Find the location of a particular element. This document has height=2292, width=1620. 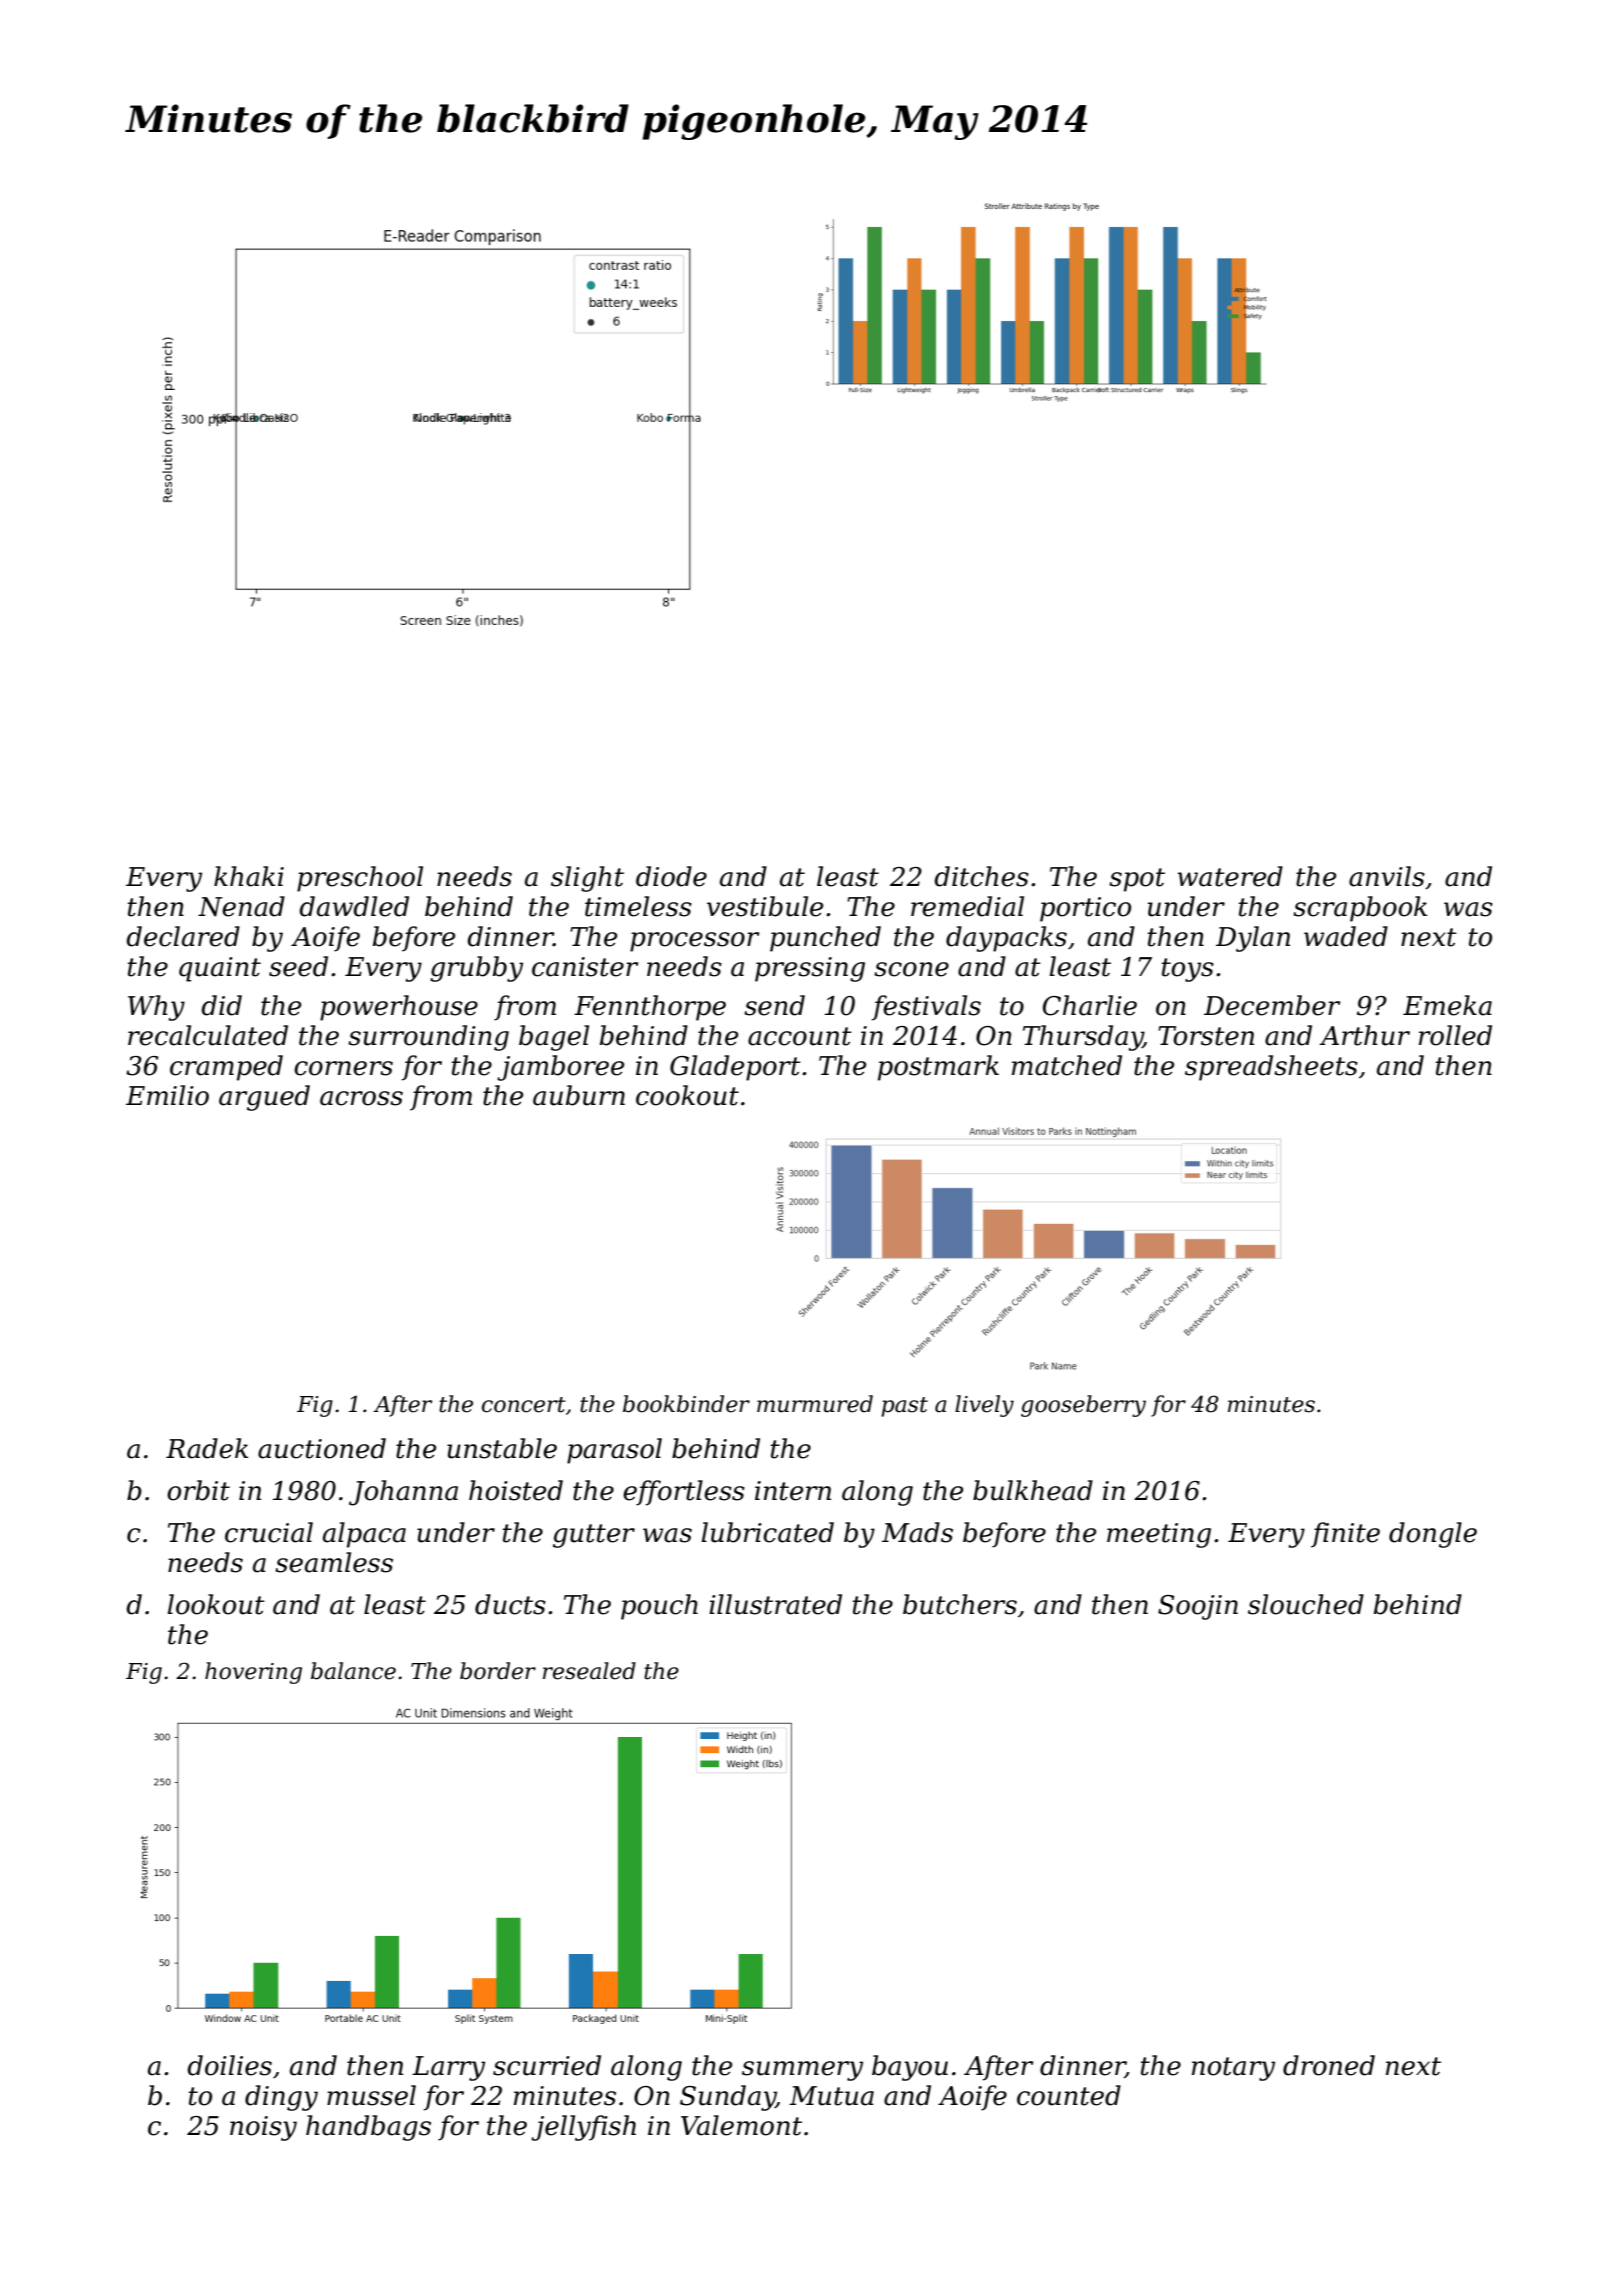

khaki is located at coordinates (249, 876).
